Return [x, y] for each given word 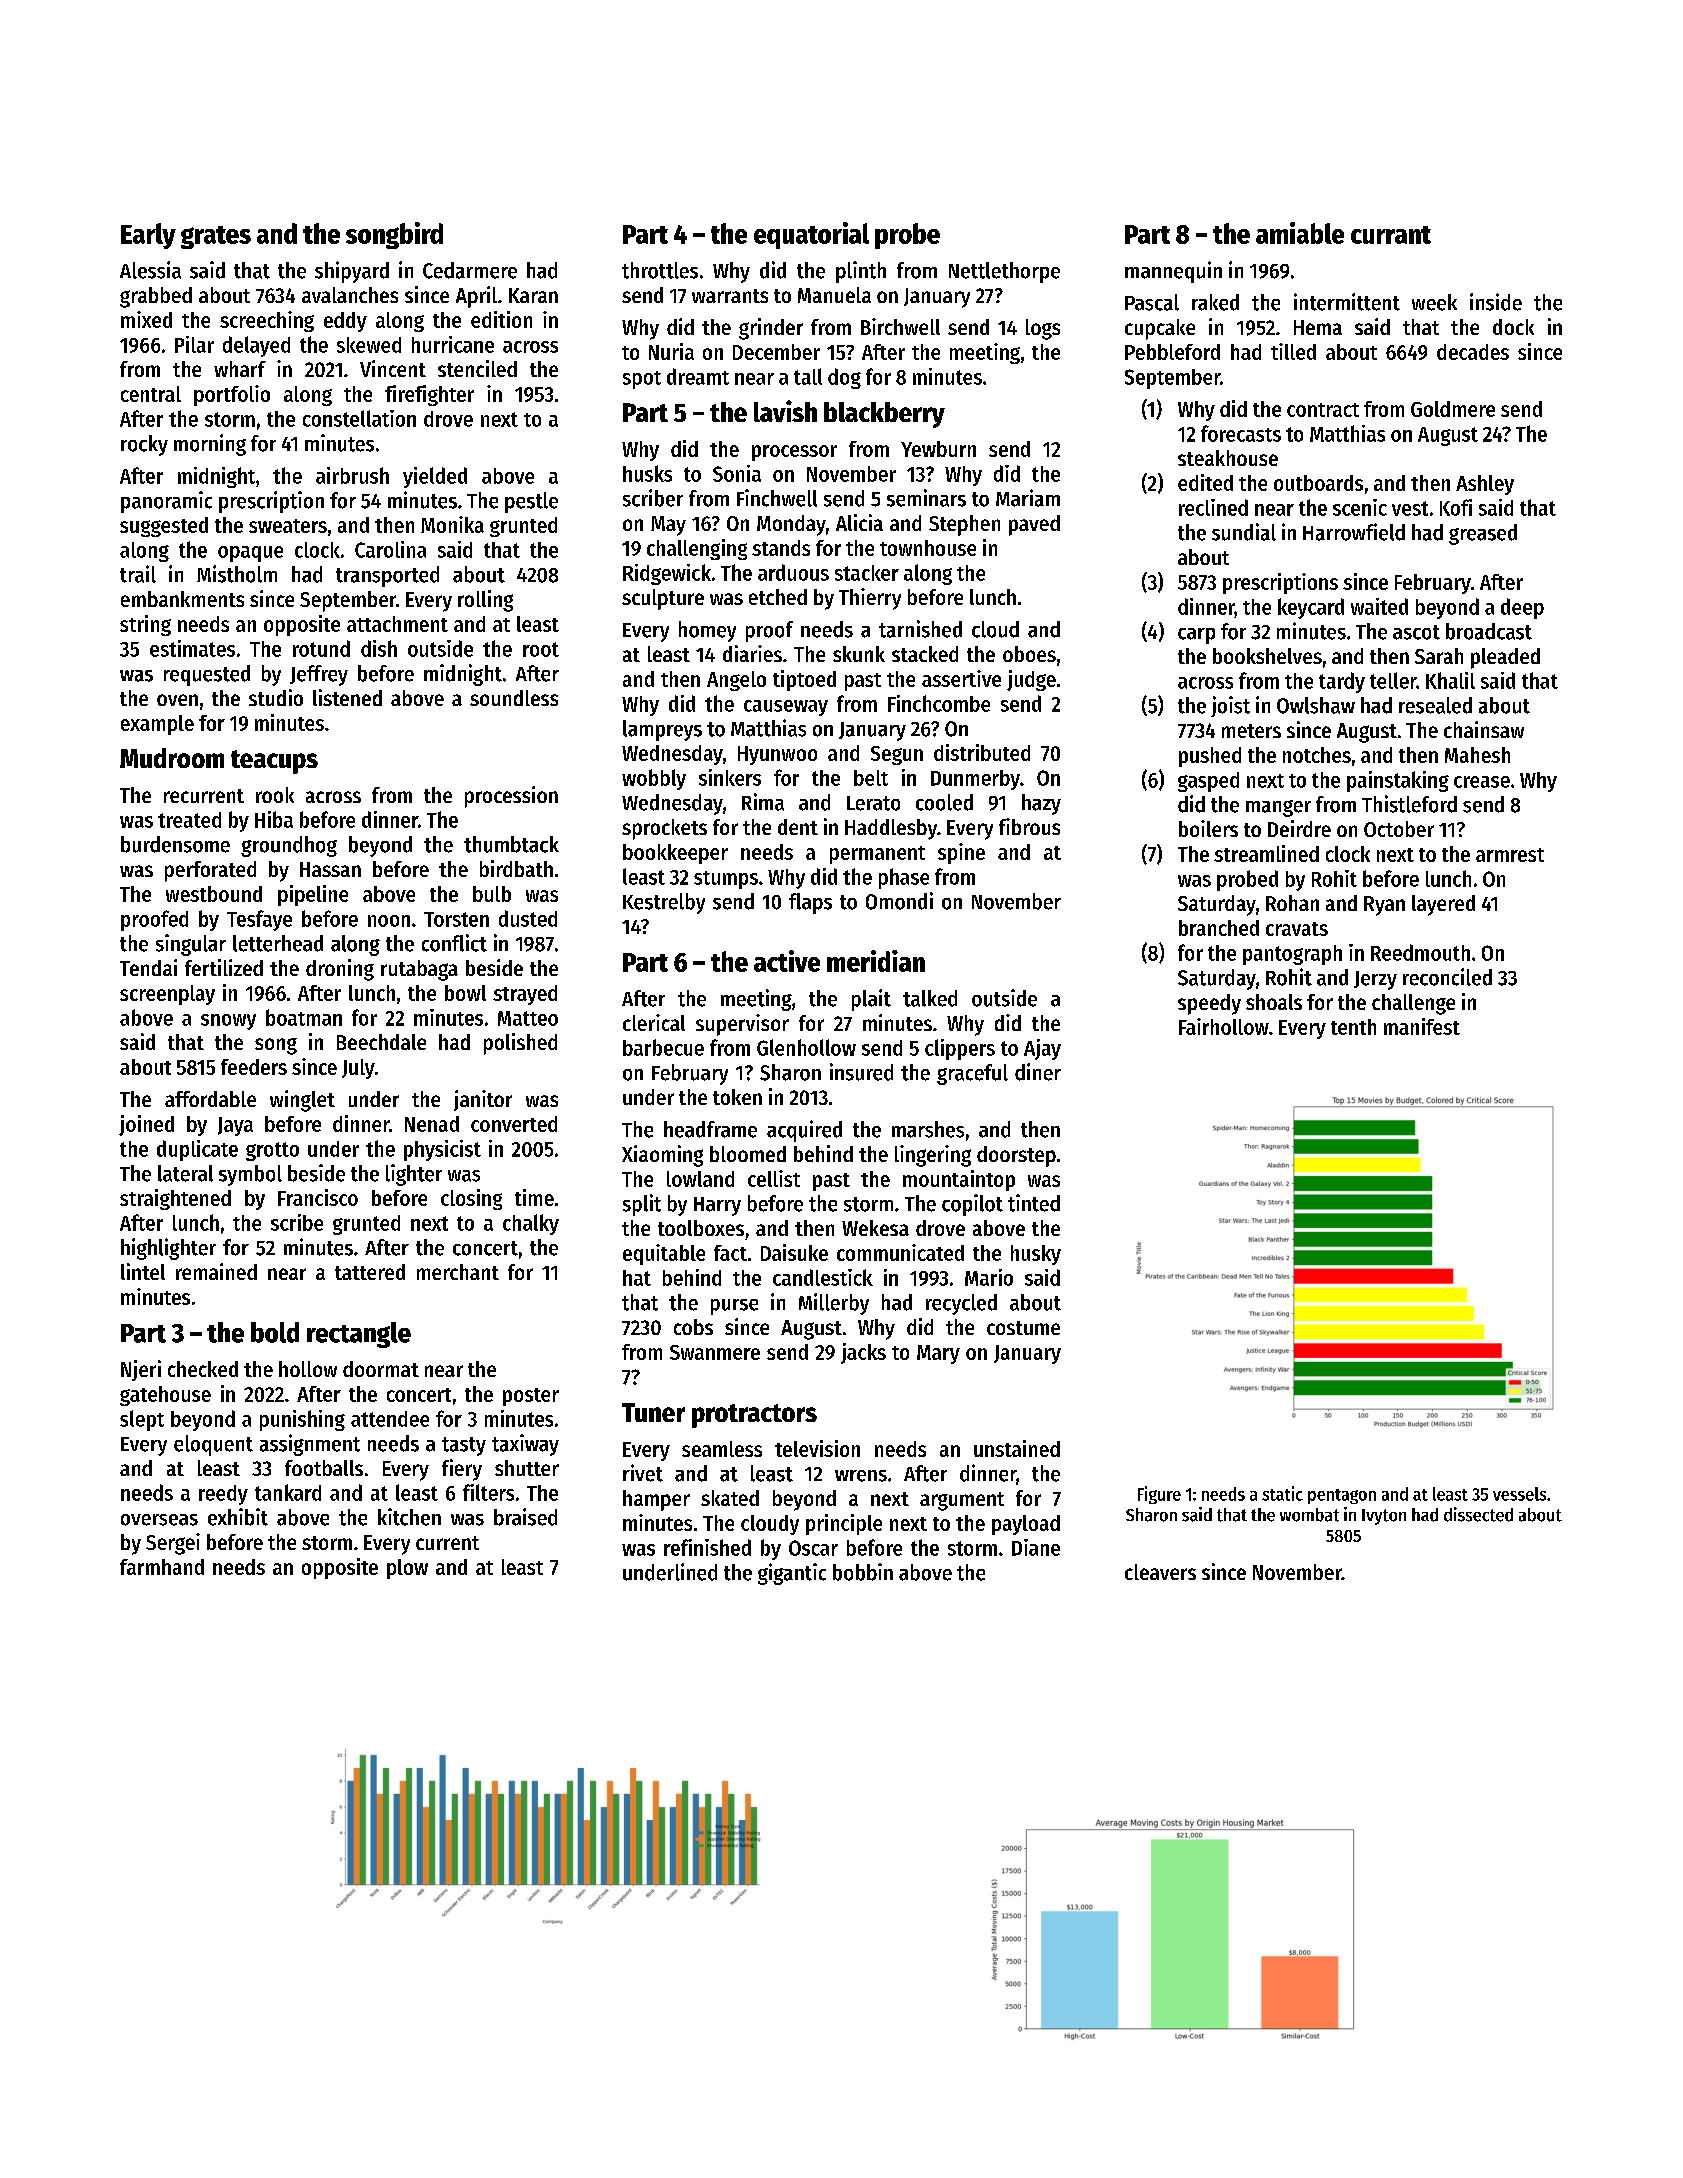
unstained [1017, 1448]
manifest [1422, 1026]
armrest [1510, 855]
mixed [146, 319]
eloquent [213, 1445]
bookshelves [1267, 656]
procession [511, 797]
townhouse [928, 548]
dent [798, 827]
